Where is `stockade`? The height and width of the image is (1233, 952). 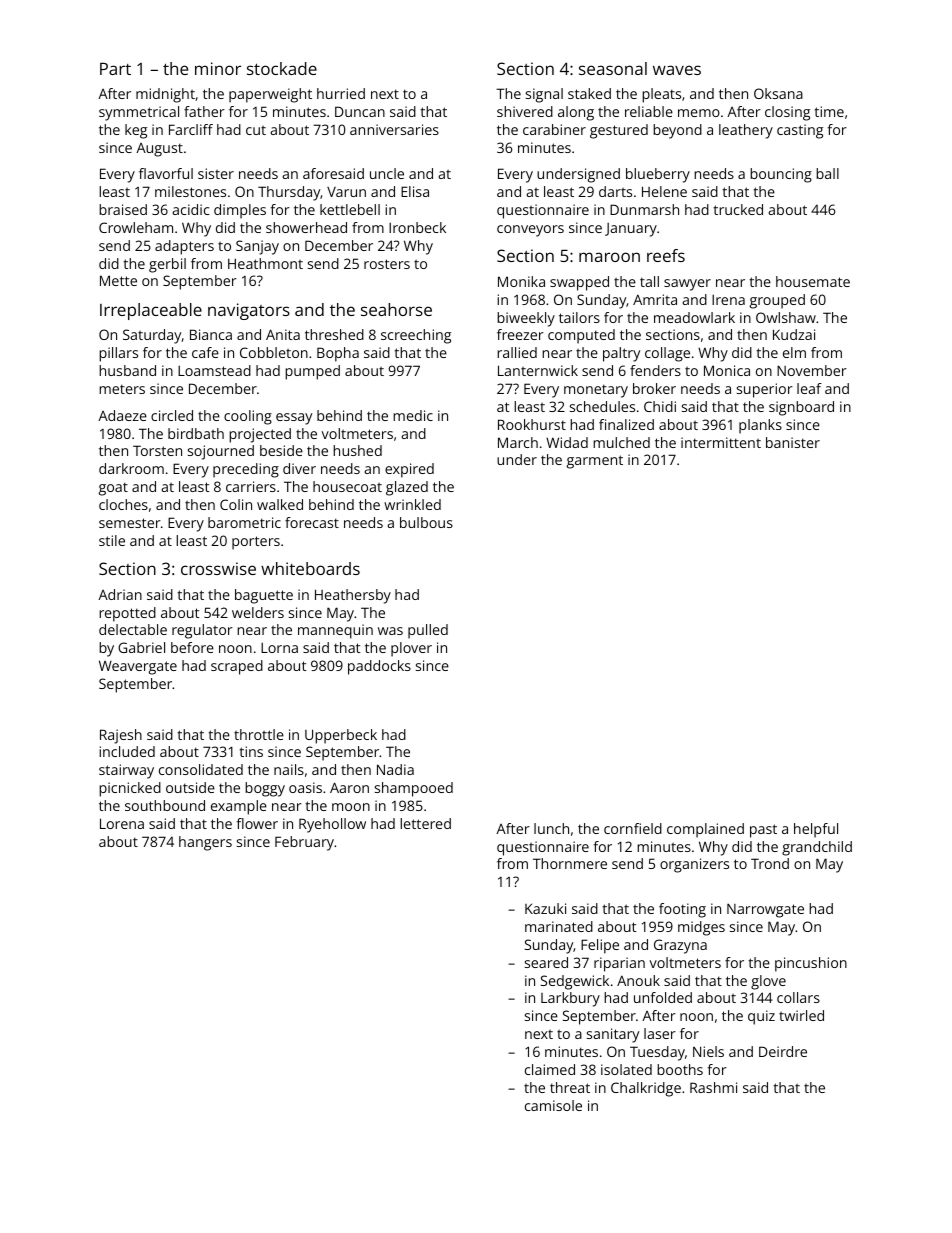 stockade is located at coordinates (282, 68).
